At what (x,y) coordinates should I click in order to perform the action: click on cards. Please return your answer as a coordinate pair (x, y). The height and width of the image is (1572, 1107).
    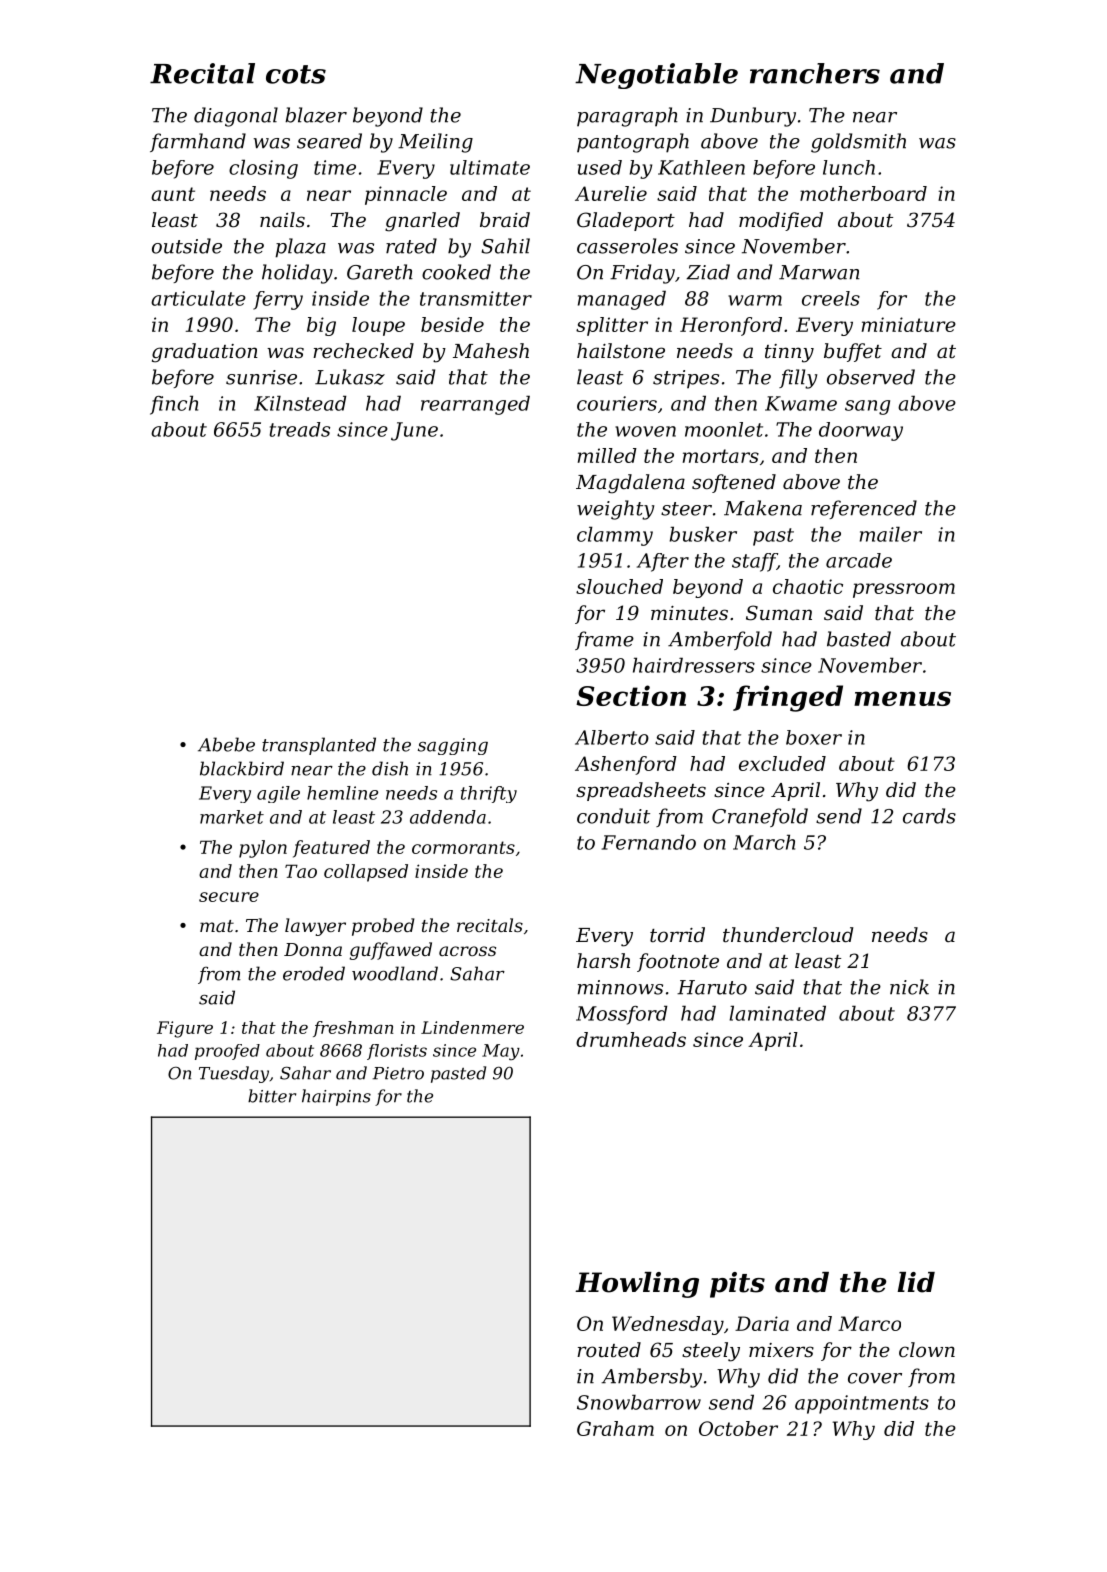
    Looking at the image, I should click on (929, 816).
